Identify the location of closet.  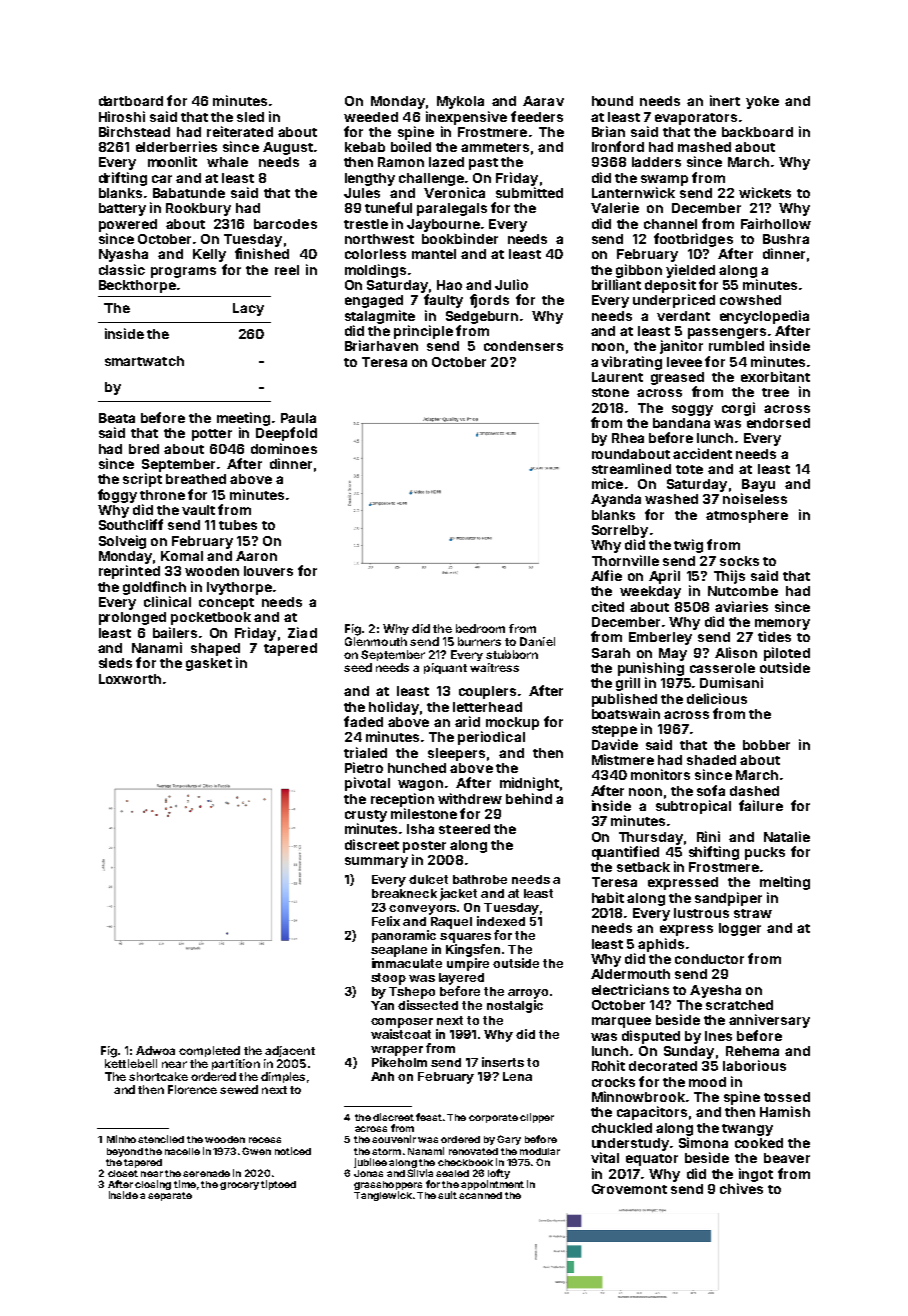
(123, 1173).
